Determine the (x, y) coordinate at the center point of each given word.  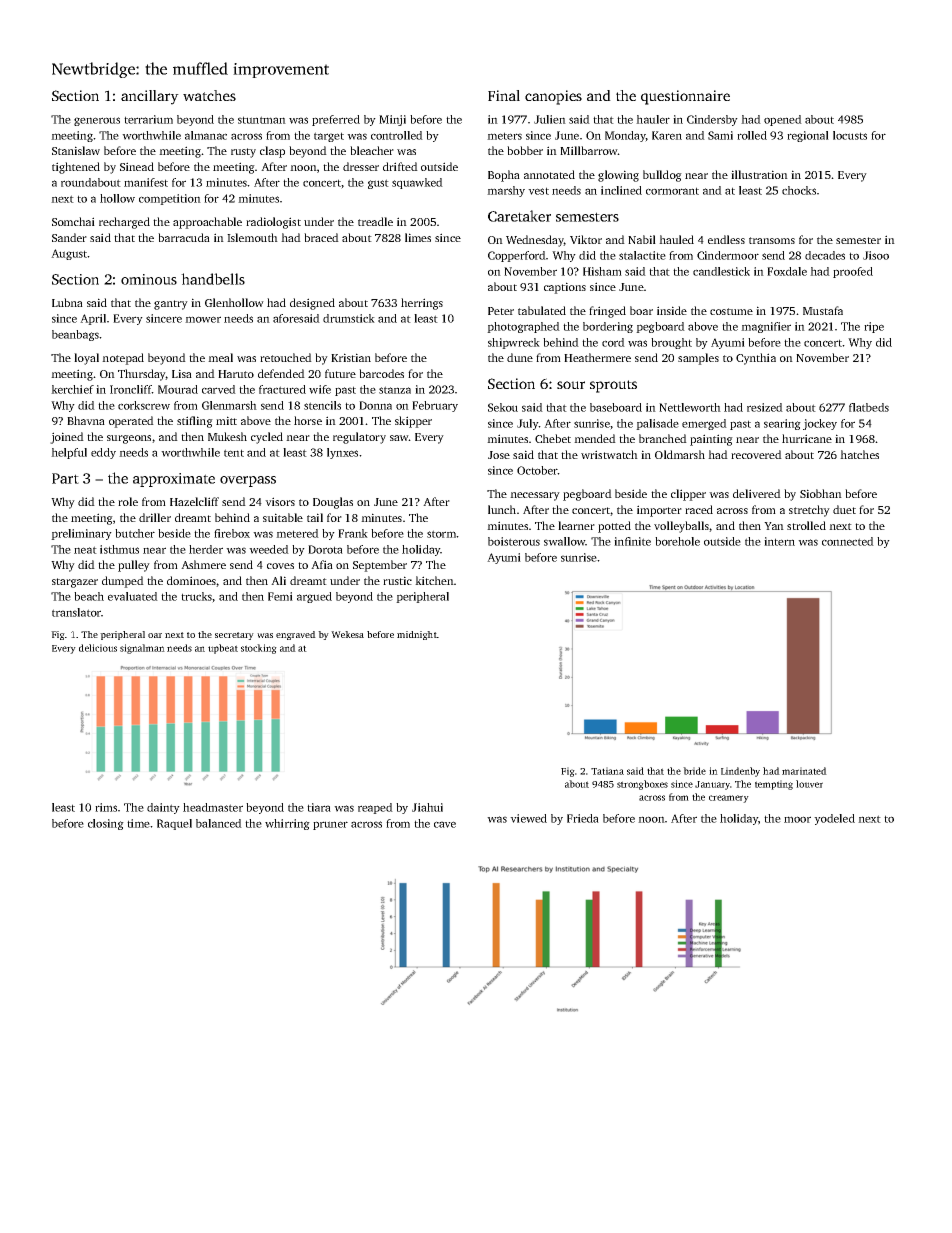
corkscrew (144, 405)
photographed (523, 327)
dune (520, 357)
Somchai (73, 221)
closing (106, 824)
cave (445, 824)
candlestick (721, 271)
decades (825, 255)
